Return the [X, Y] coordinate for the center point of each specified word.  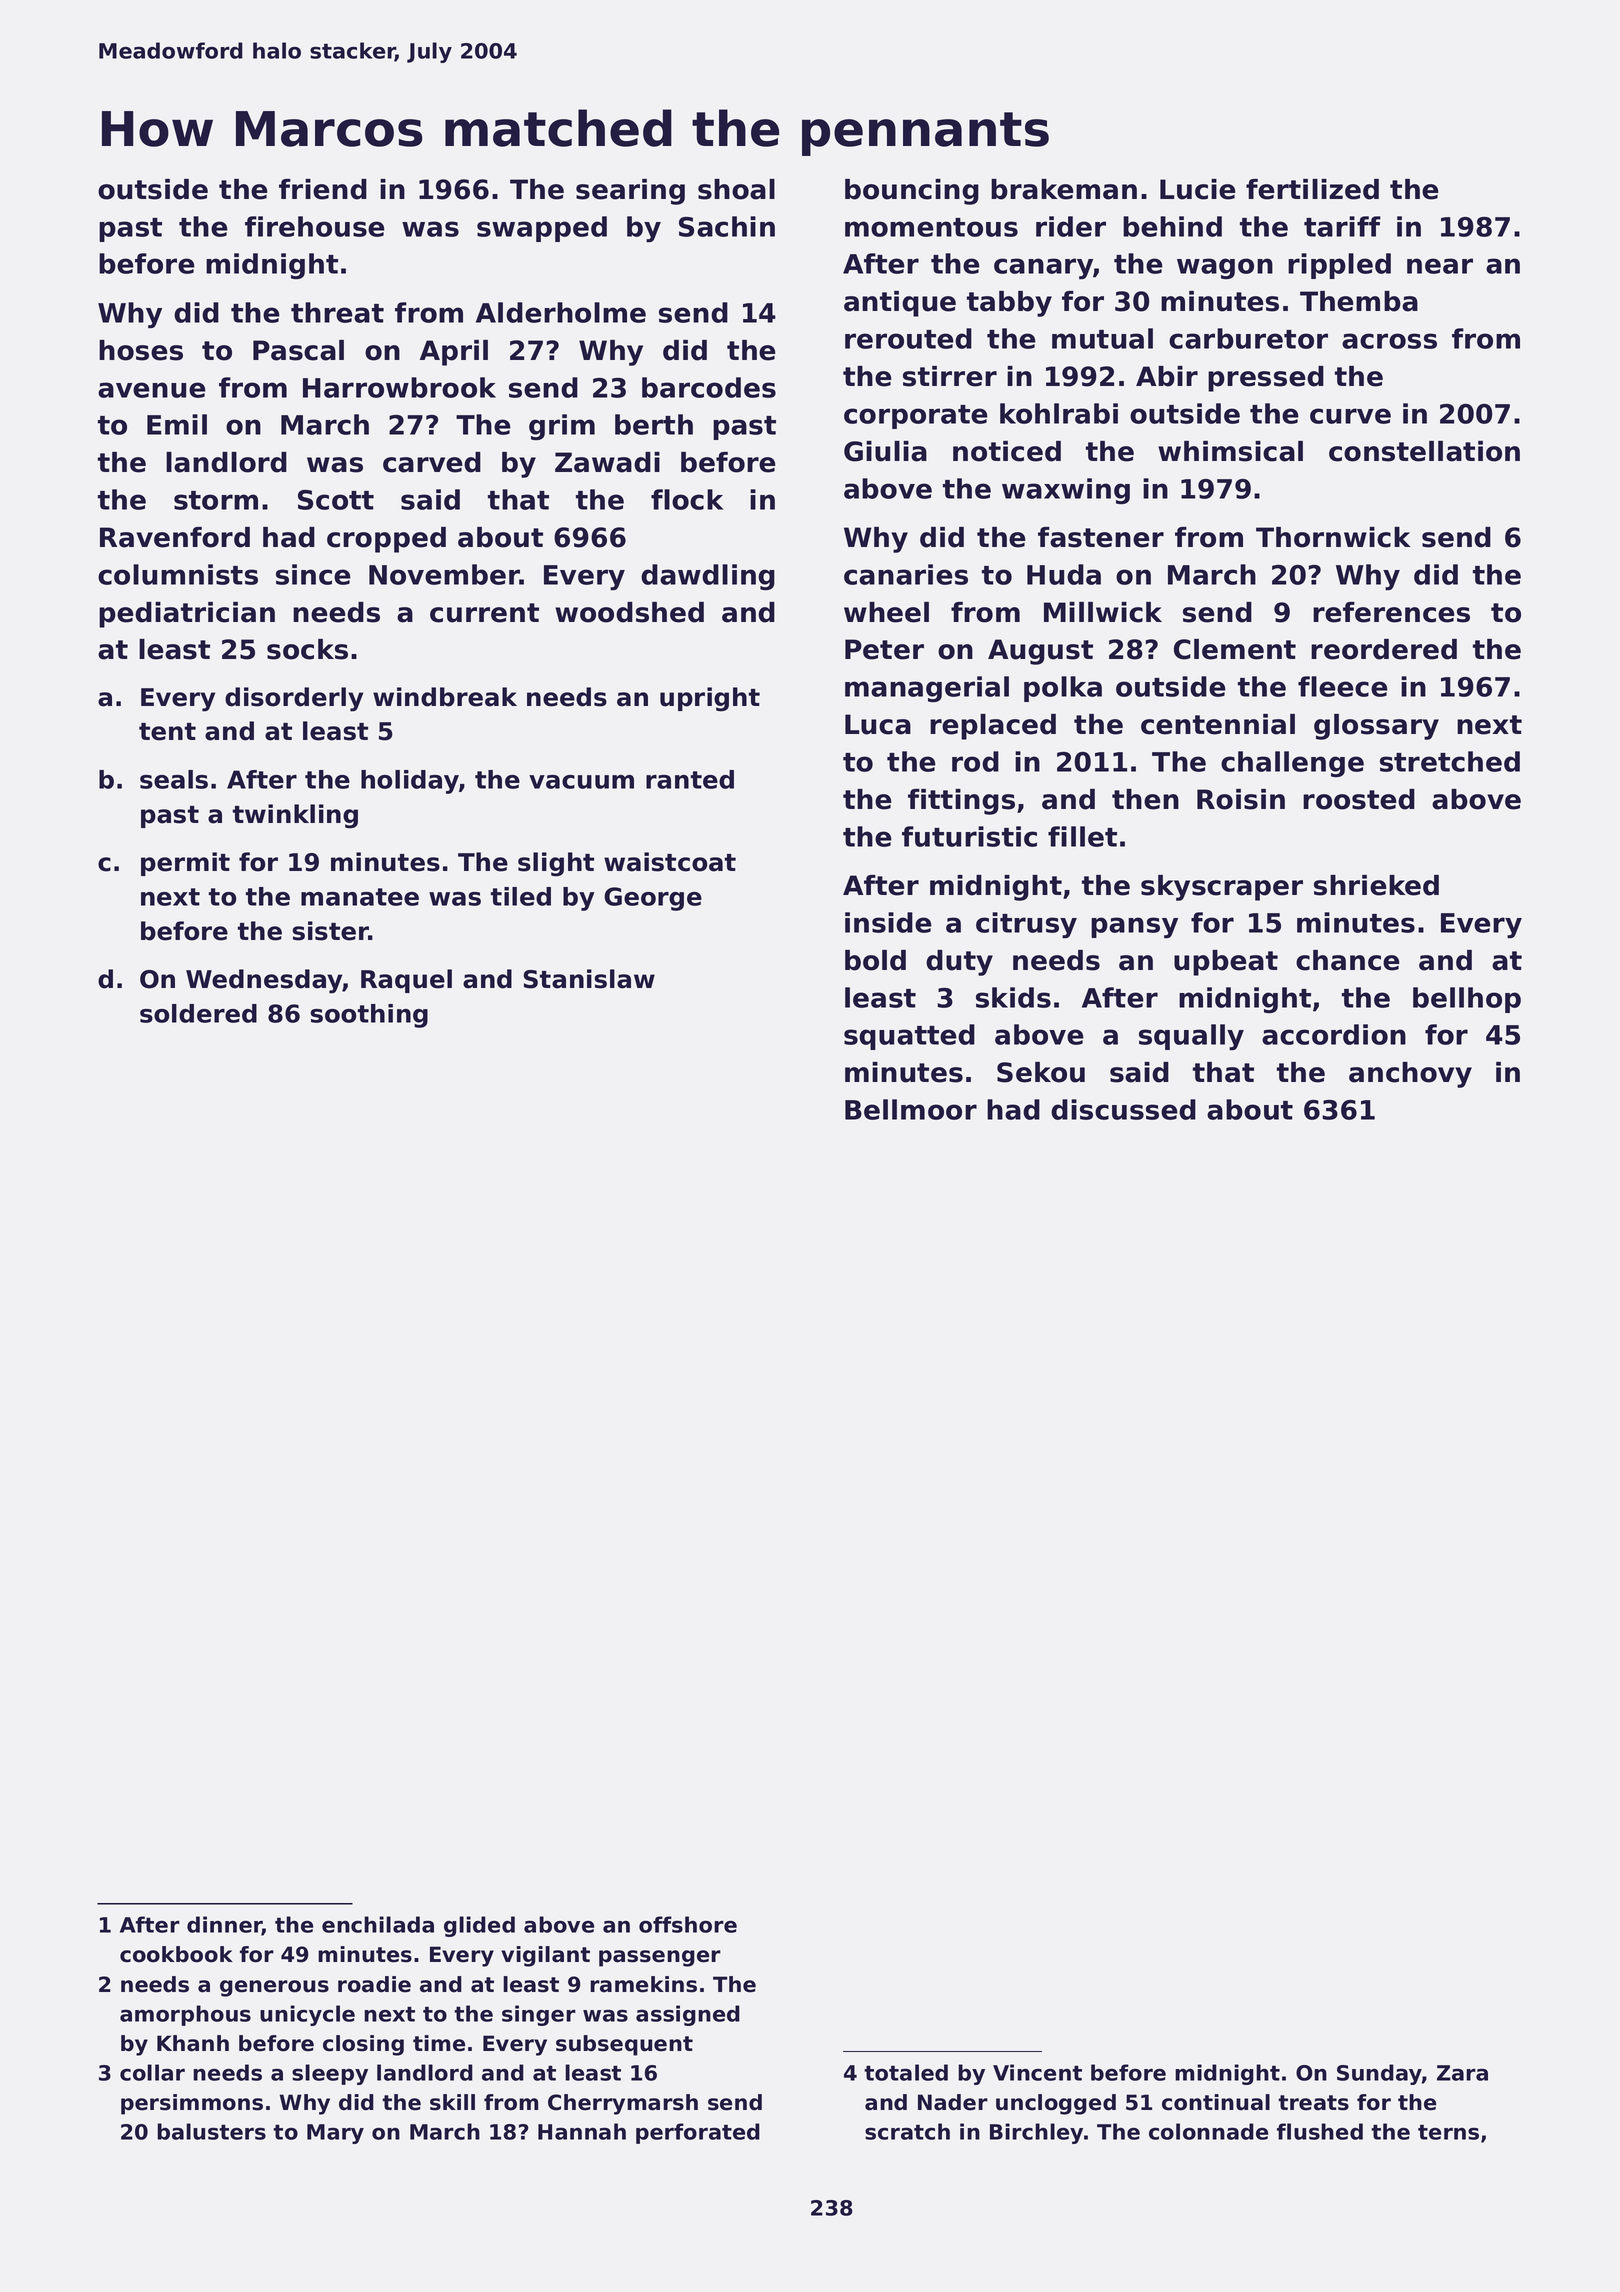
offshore [688, 1924]
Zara [1462, 2073]
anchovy [1410, 1075]
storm [216, 500]
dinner [224, 1926]
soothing [369, 1016]
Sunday [1379, 2074]
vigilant [545, 1956]
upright [710, 699]
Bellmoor [911, 1109]
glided [479, 1926]
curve [1350, 416]
